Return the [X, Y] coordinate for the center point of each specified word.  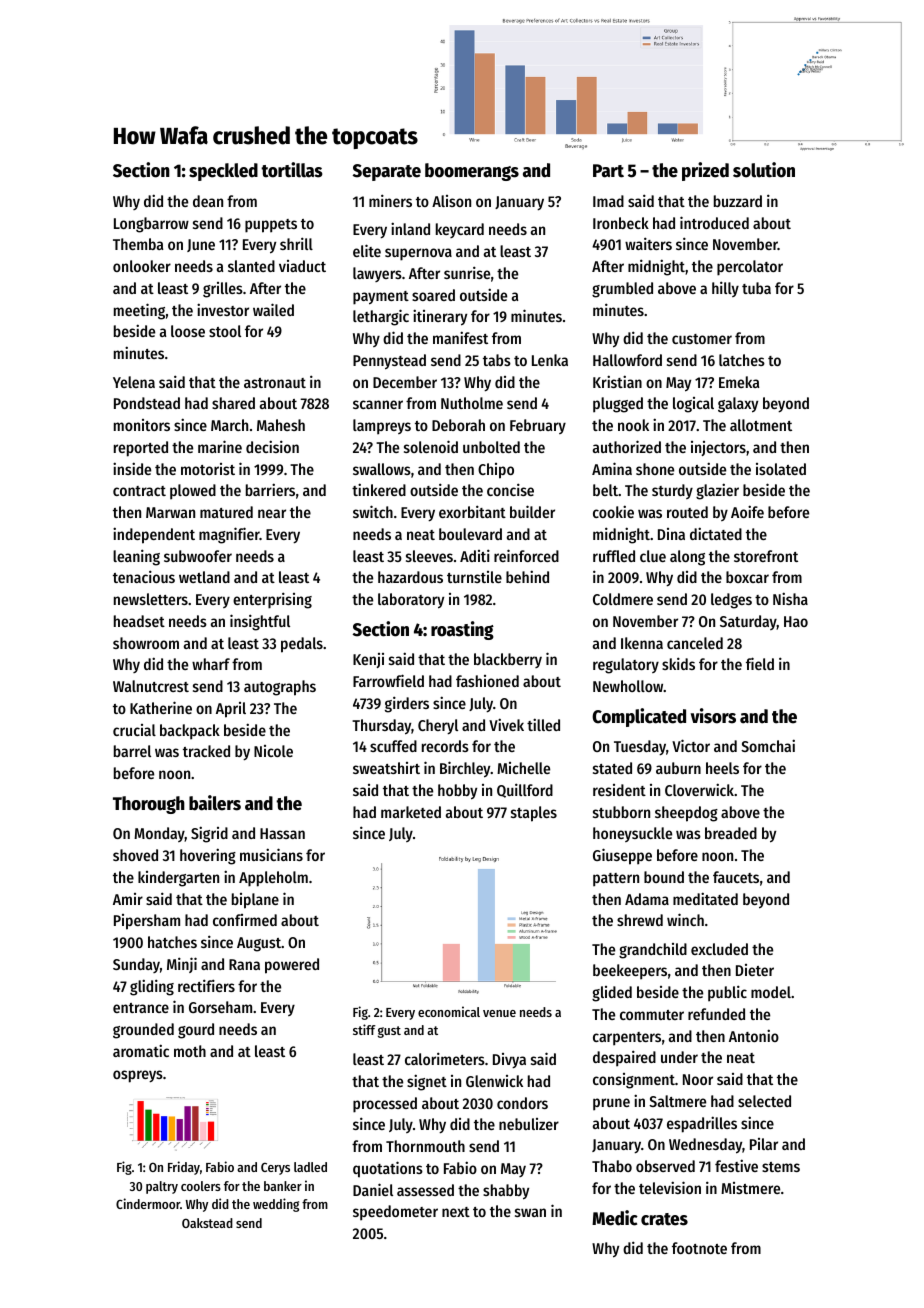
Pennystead [389, 362]
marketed [411, 812]
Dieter [755, 970]
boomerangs [472, 172]
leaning [136, 557]
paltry [162, 1187]
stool [225, 331]
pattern [616, 879]
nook [633, 425]
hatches [172, 942]
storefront [766, 556]
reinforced [526, 555]
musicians [271, 854]
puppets [271, 226]
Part [608, 171]
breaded [731, 833]
